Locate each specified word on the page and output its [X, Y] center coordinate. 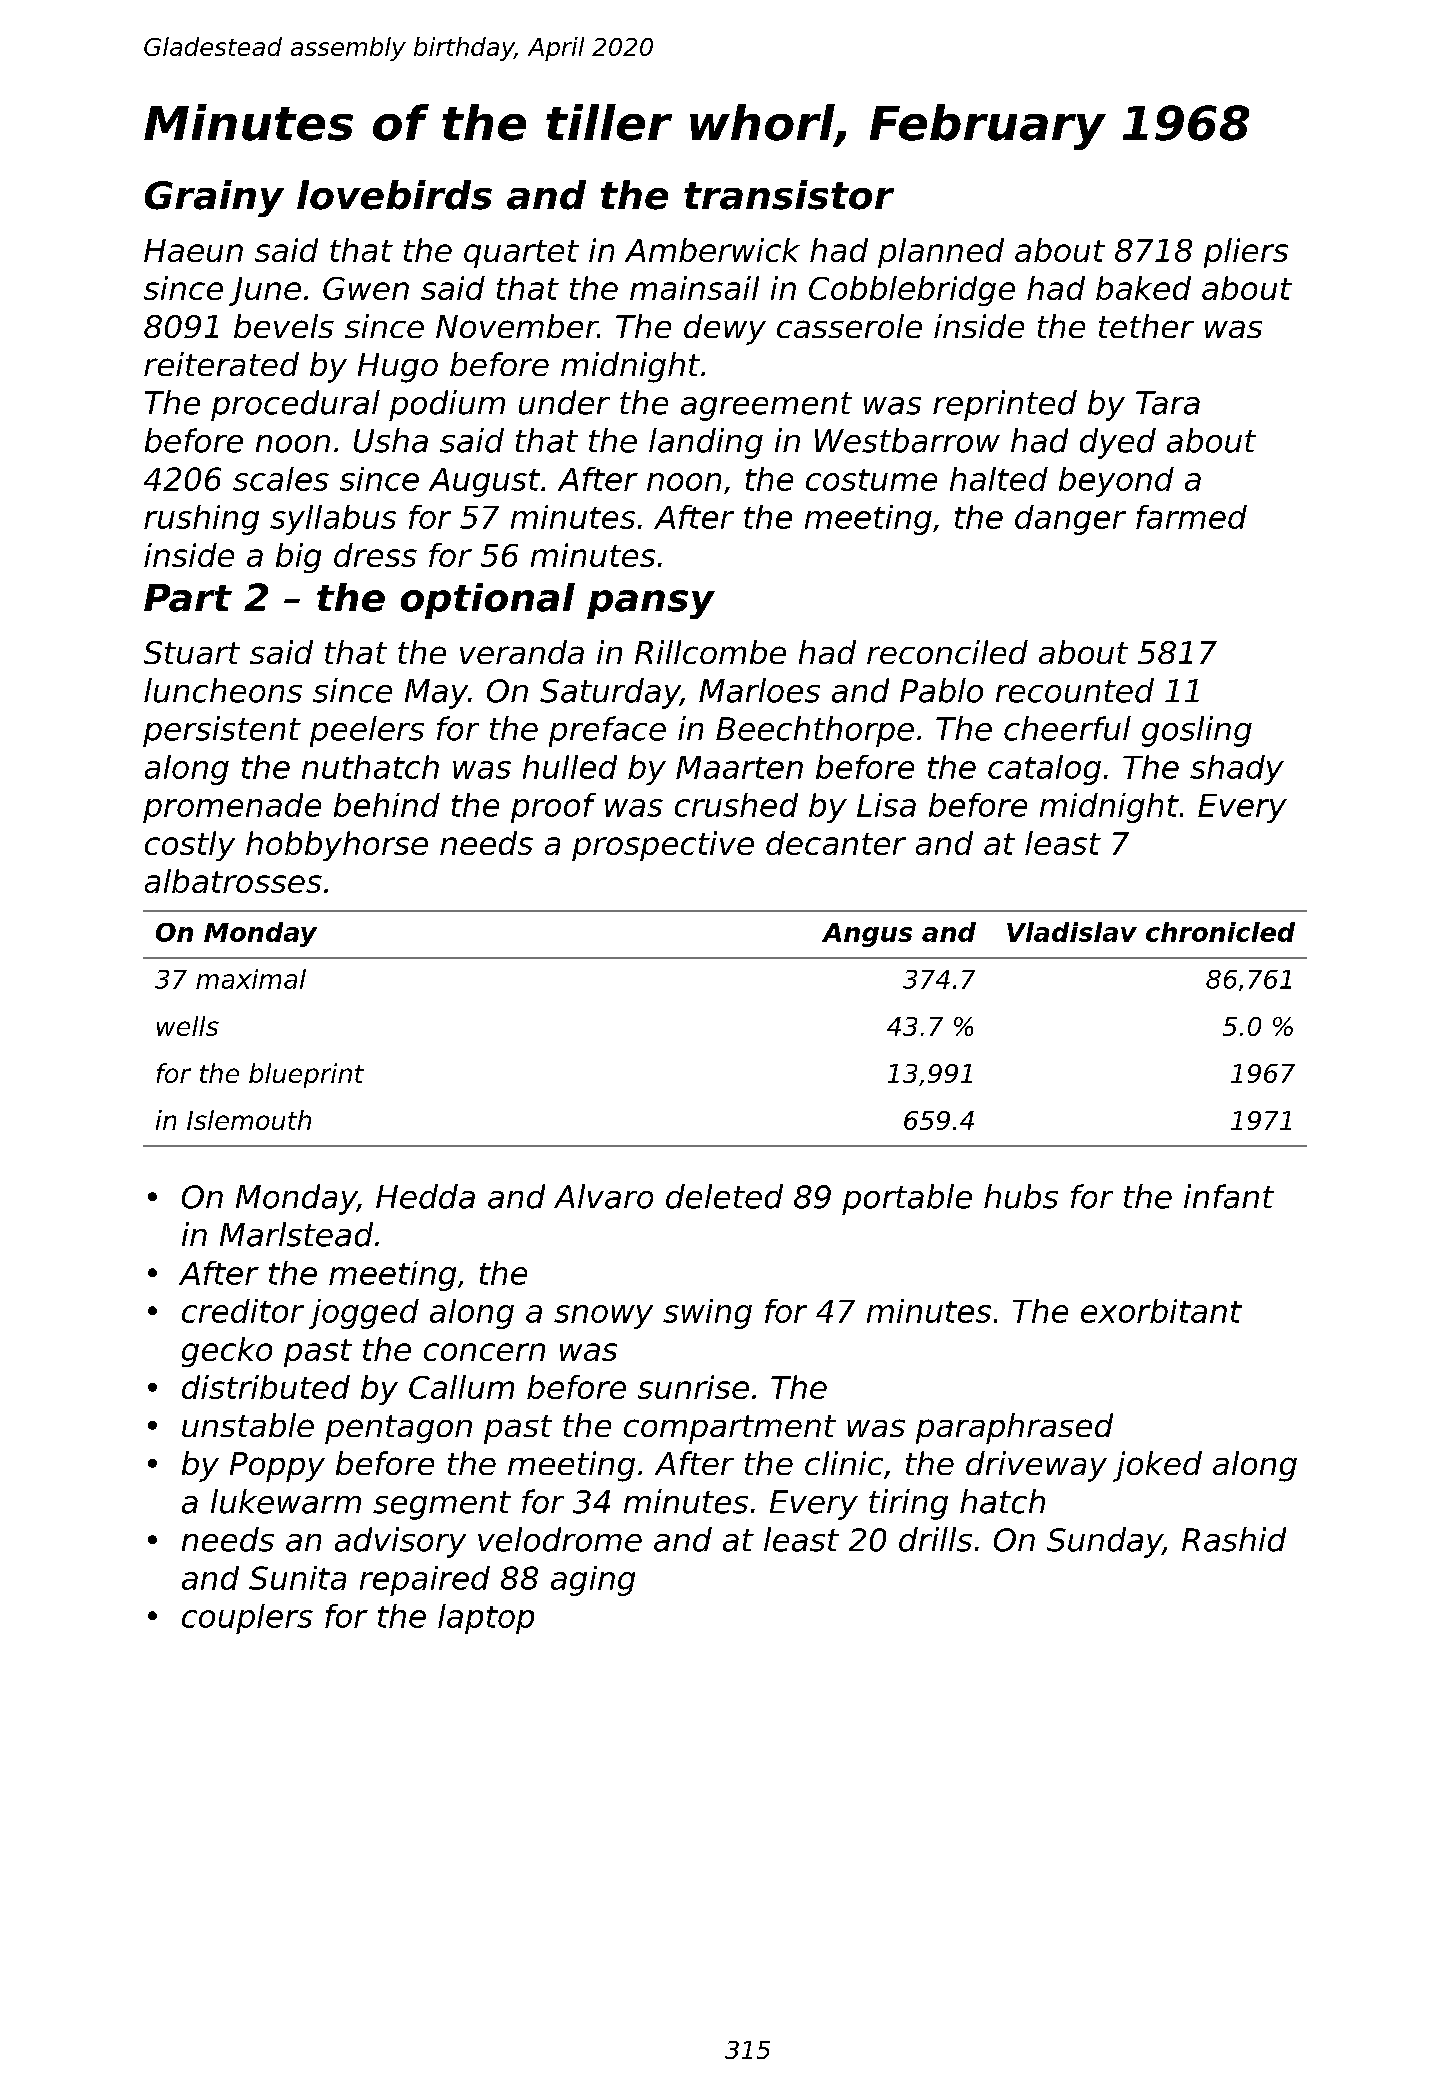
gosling [1197, 731]
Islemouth [249, 1120]
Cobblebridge [912, 291]
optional [488, 601]
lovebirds [394, 195]
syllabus [333, 520]
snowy [603, 1317]
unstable [248, 1425]
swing [707, 1314]
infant [1229, 1196]
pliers [1246, 253]
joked [1157, 1466]
